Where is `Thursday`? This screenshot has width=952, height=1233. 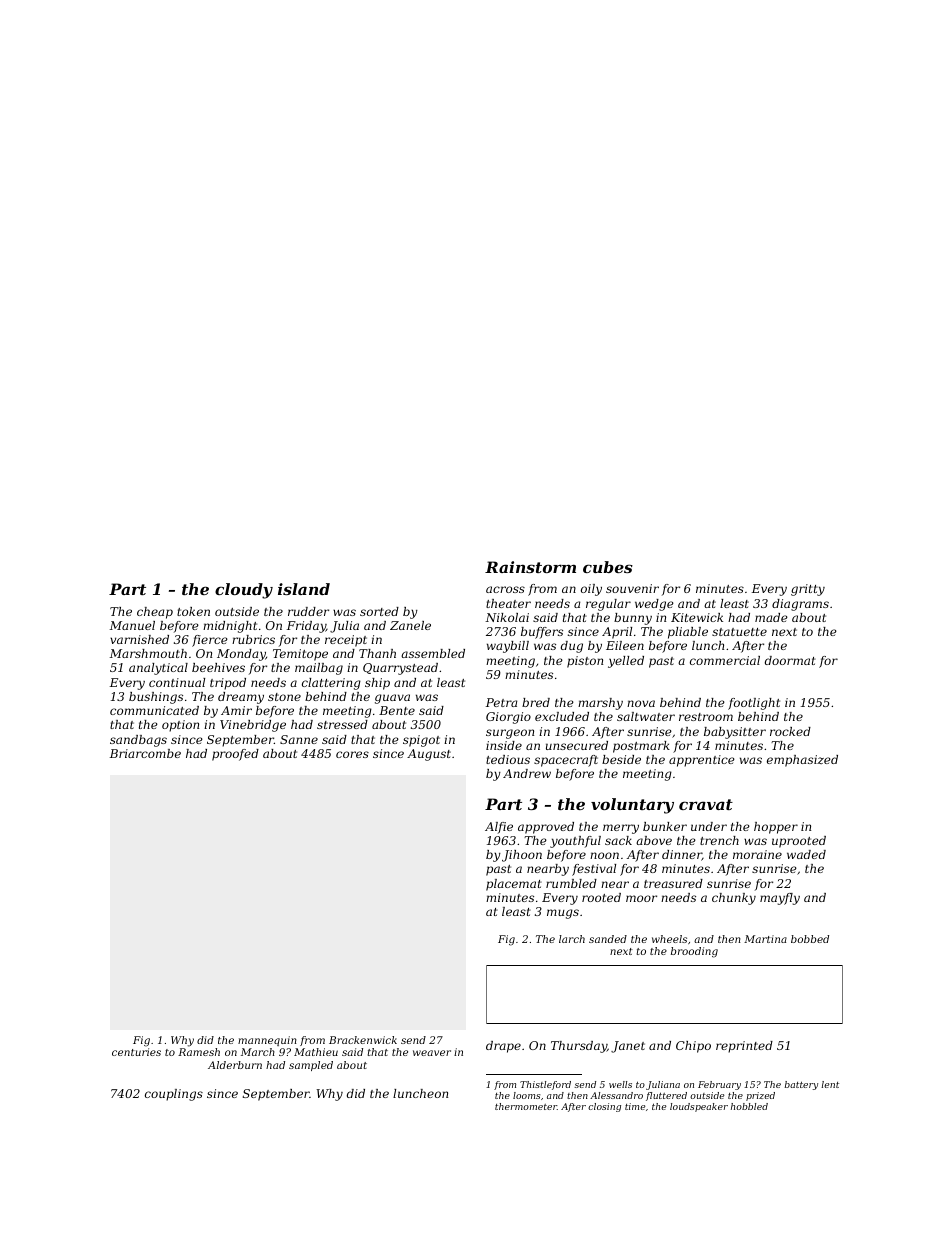 Thursday is located at coordinates (579, 1047).
